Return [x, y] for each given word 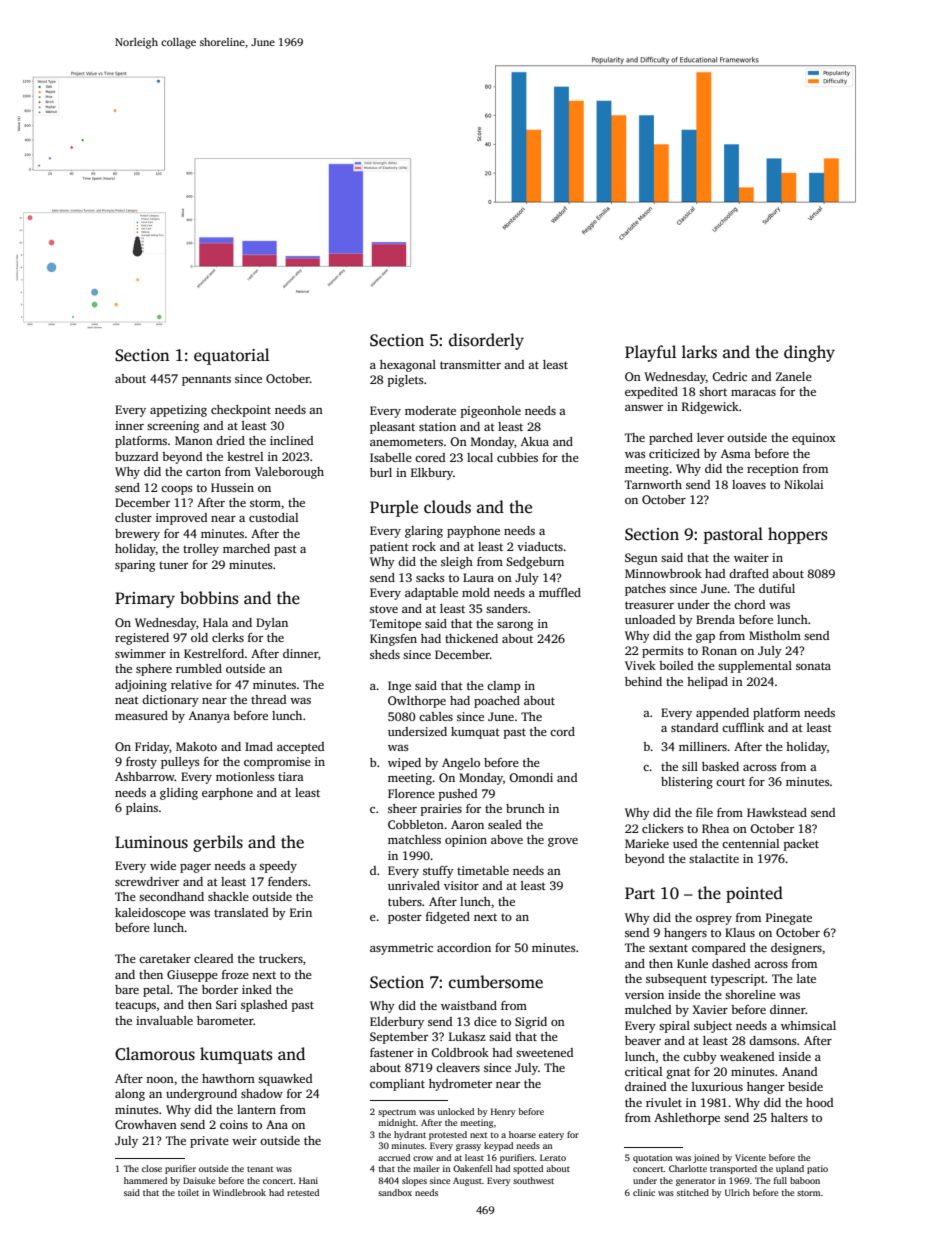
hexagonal [408, 366]
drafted [749, 573]
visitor [461, 885]
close [152, 1168]
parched [671, 439]
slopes [414, 1181]
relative [191, 684]
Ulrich [737, 1192]
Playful [650, 353]
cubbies [517, 457]
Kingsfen [393, 640]
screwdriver [147, 881]
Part [640, 893]
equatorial [231, 356]
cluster [133, 517]
